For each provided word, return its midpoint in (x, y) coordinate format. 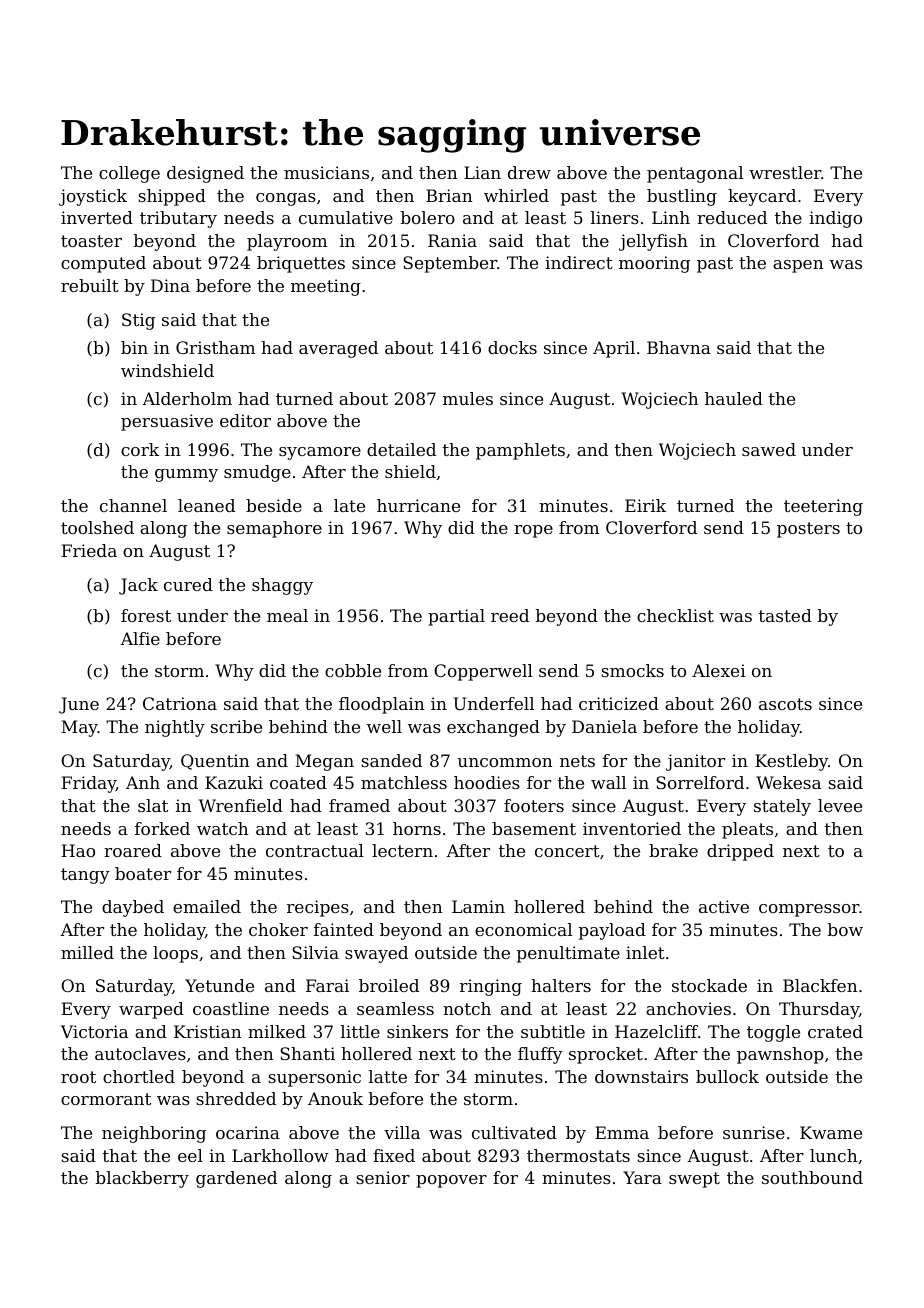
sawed (769, 449)
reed (510, 615)
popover (451, 1181)
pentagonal (695, 174)
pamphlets (520, 451)
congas (286, 199)
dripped (740, 852)
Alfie (140, 638)
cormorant (106, 1099)
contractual (315, 850)
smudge (257, 473)
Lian (482, 172)
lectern (402, 850)
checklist (675, 615)
